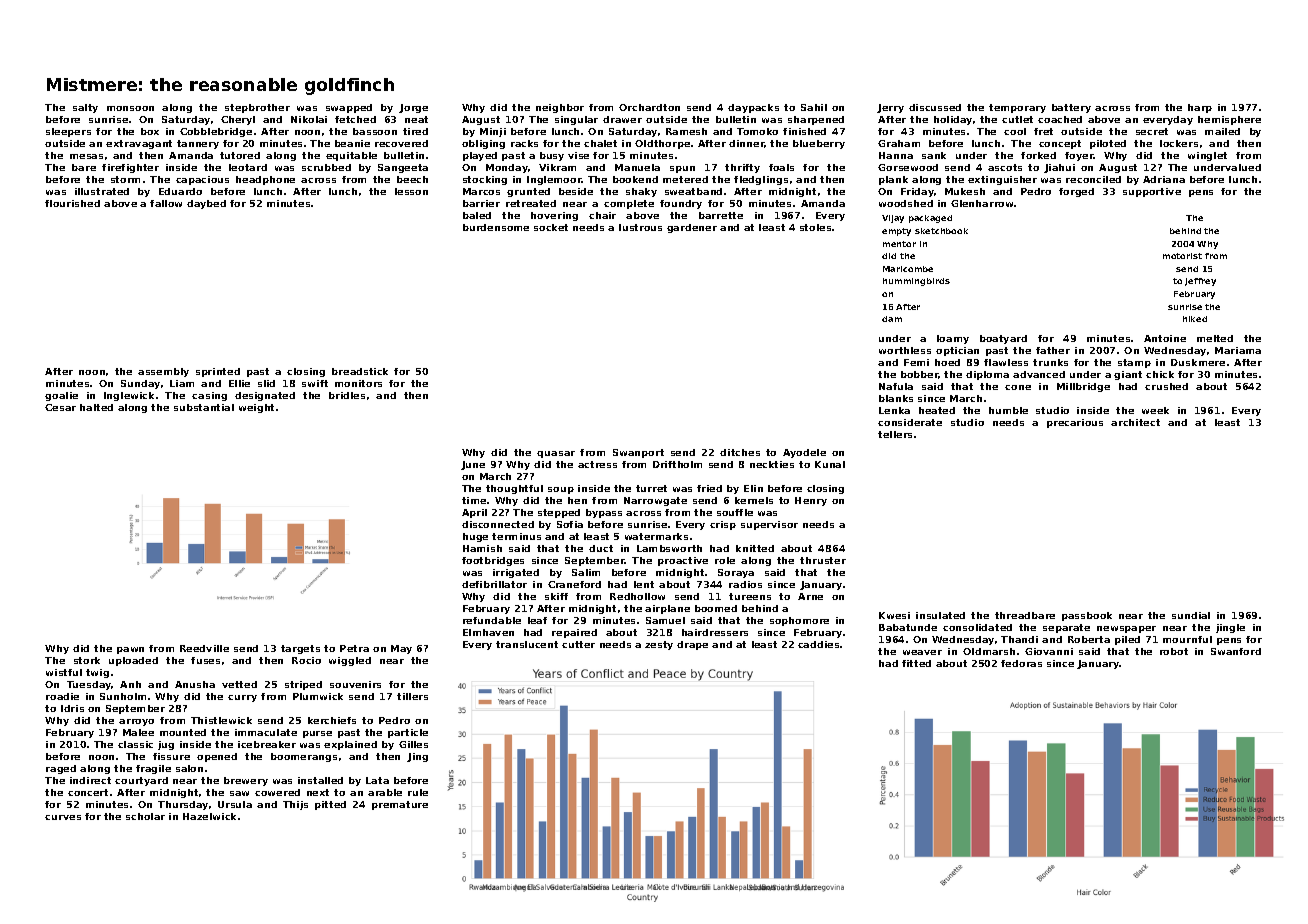 Image resolution: width=1308 pixels, height=924 pixels. I want to click on reconciled, so click(1093, 179).
